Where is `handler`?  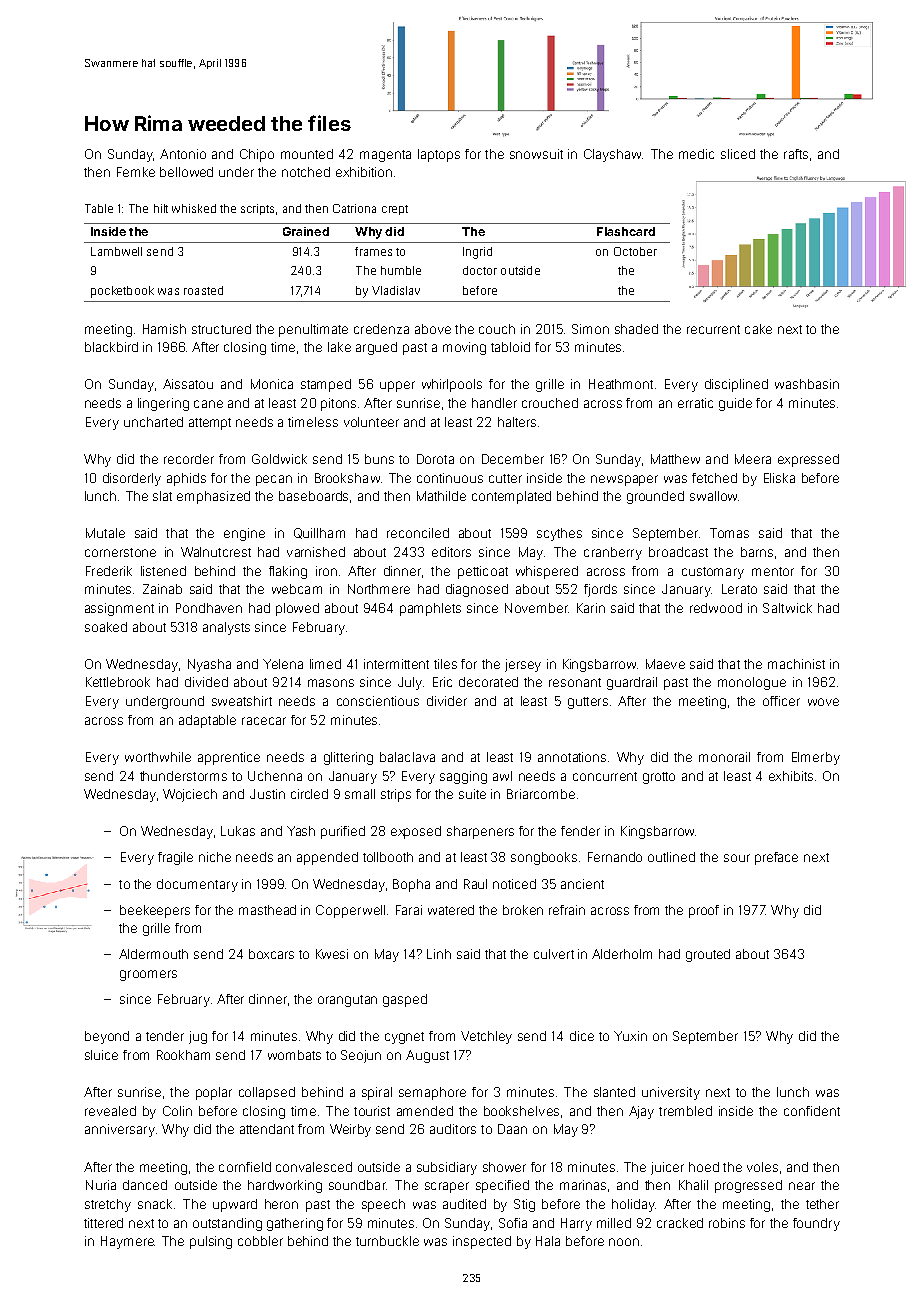
handler is located at coordinates (494, 403).
